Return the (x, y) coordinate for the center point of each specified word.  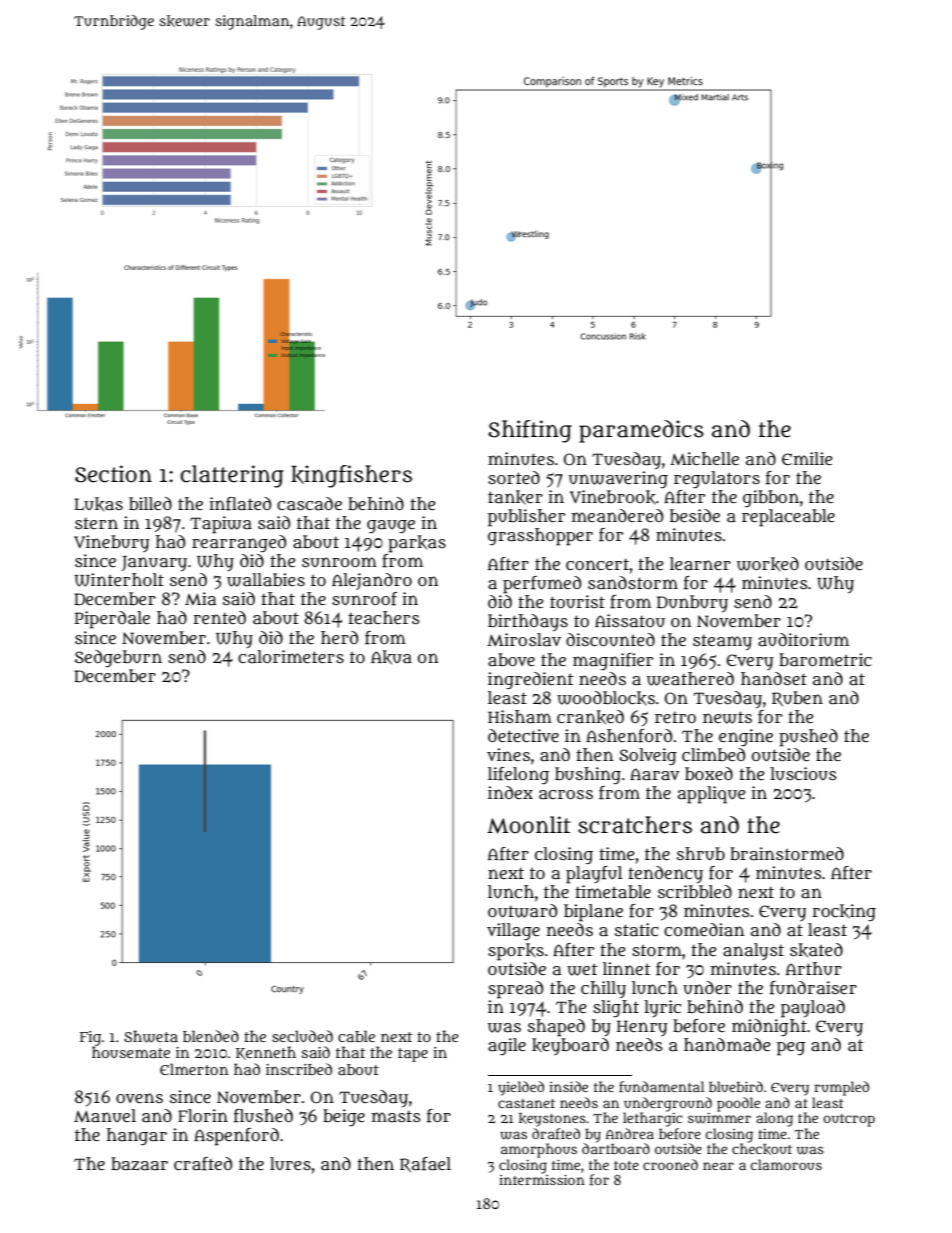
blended (211, 1036)
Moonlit (529, 825)
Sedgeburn (118, 659)
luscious (803, 773)
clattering (232, 476)
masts (396, 1117)
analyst (753, 952)
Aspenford (236, 1137)
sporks (516, 952)
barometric (825, 660)
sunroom (339, 562)
